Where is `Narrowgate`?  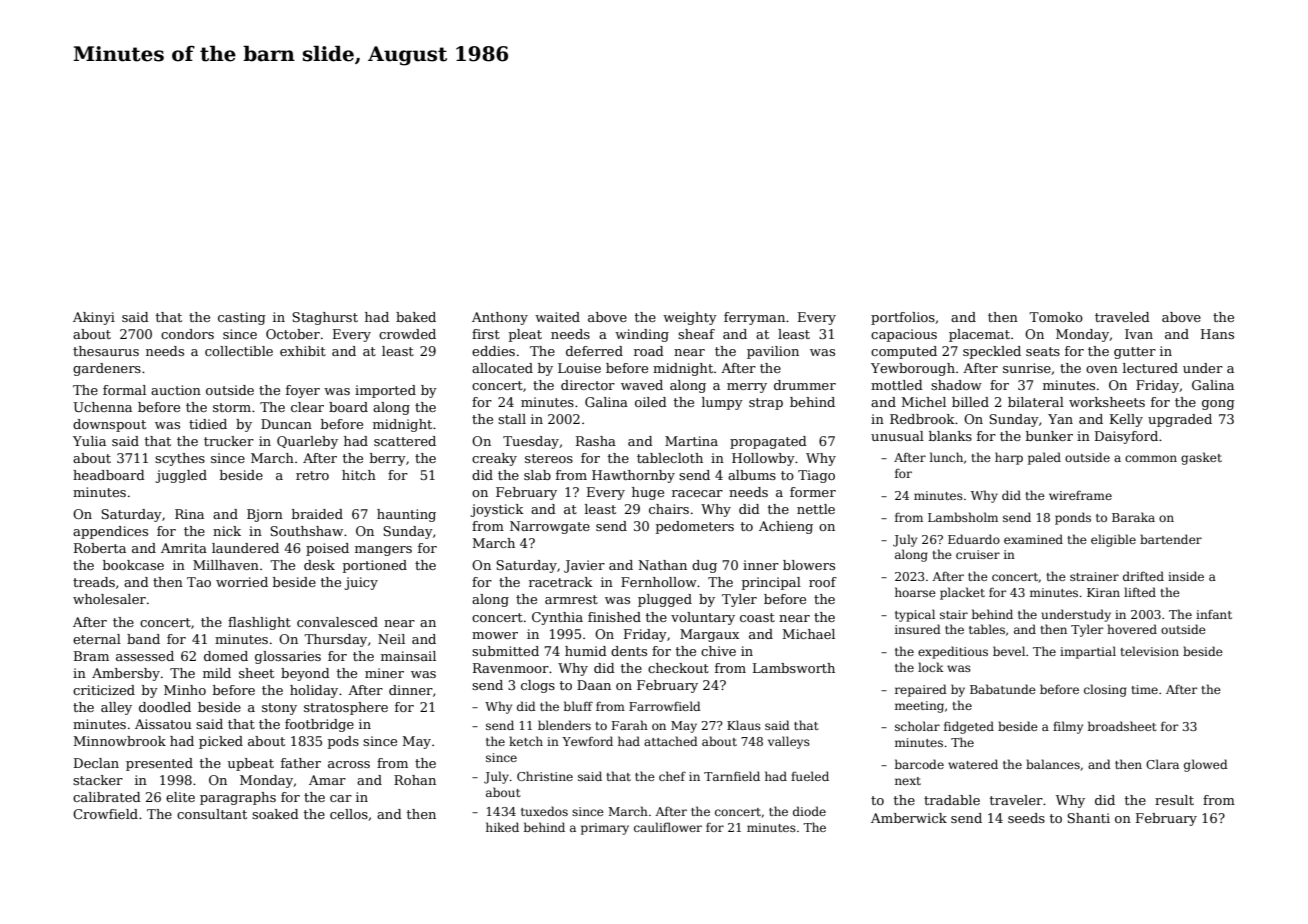 Narrowgate is located at coordinates (550, 527).
